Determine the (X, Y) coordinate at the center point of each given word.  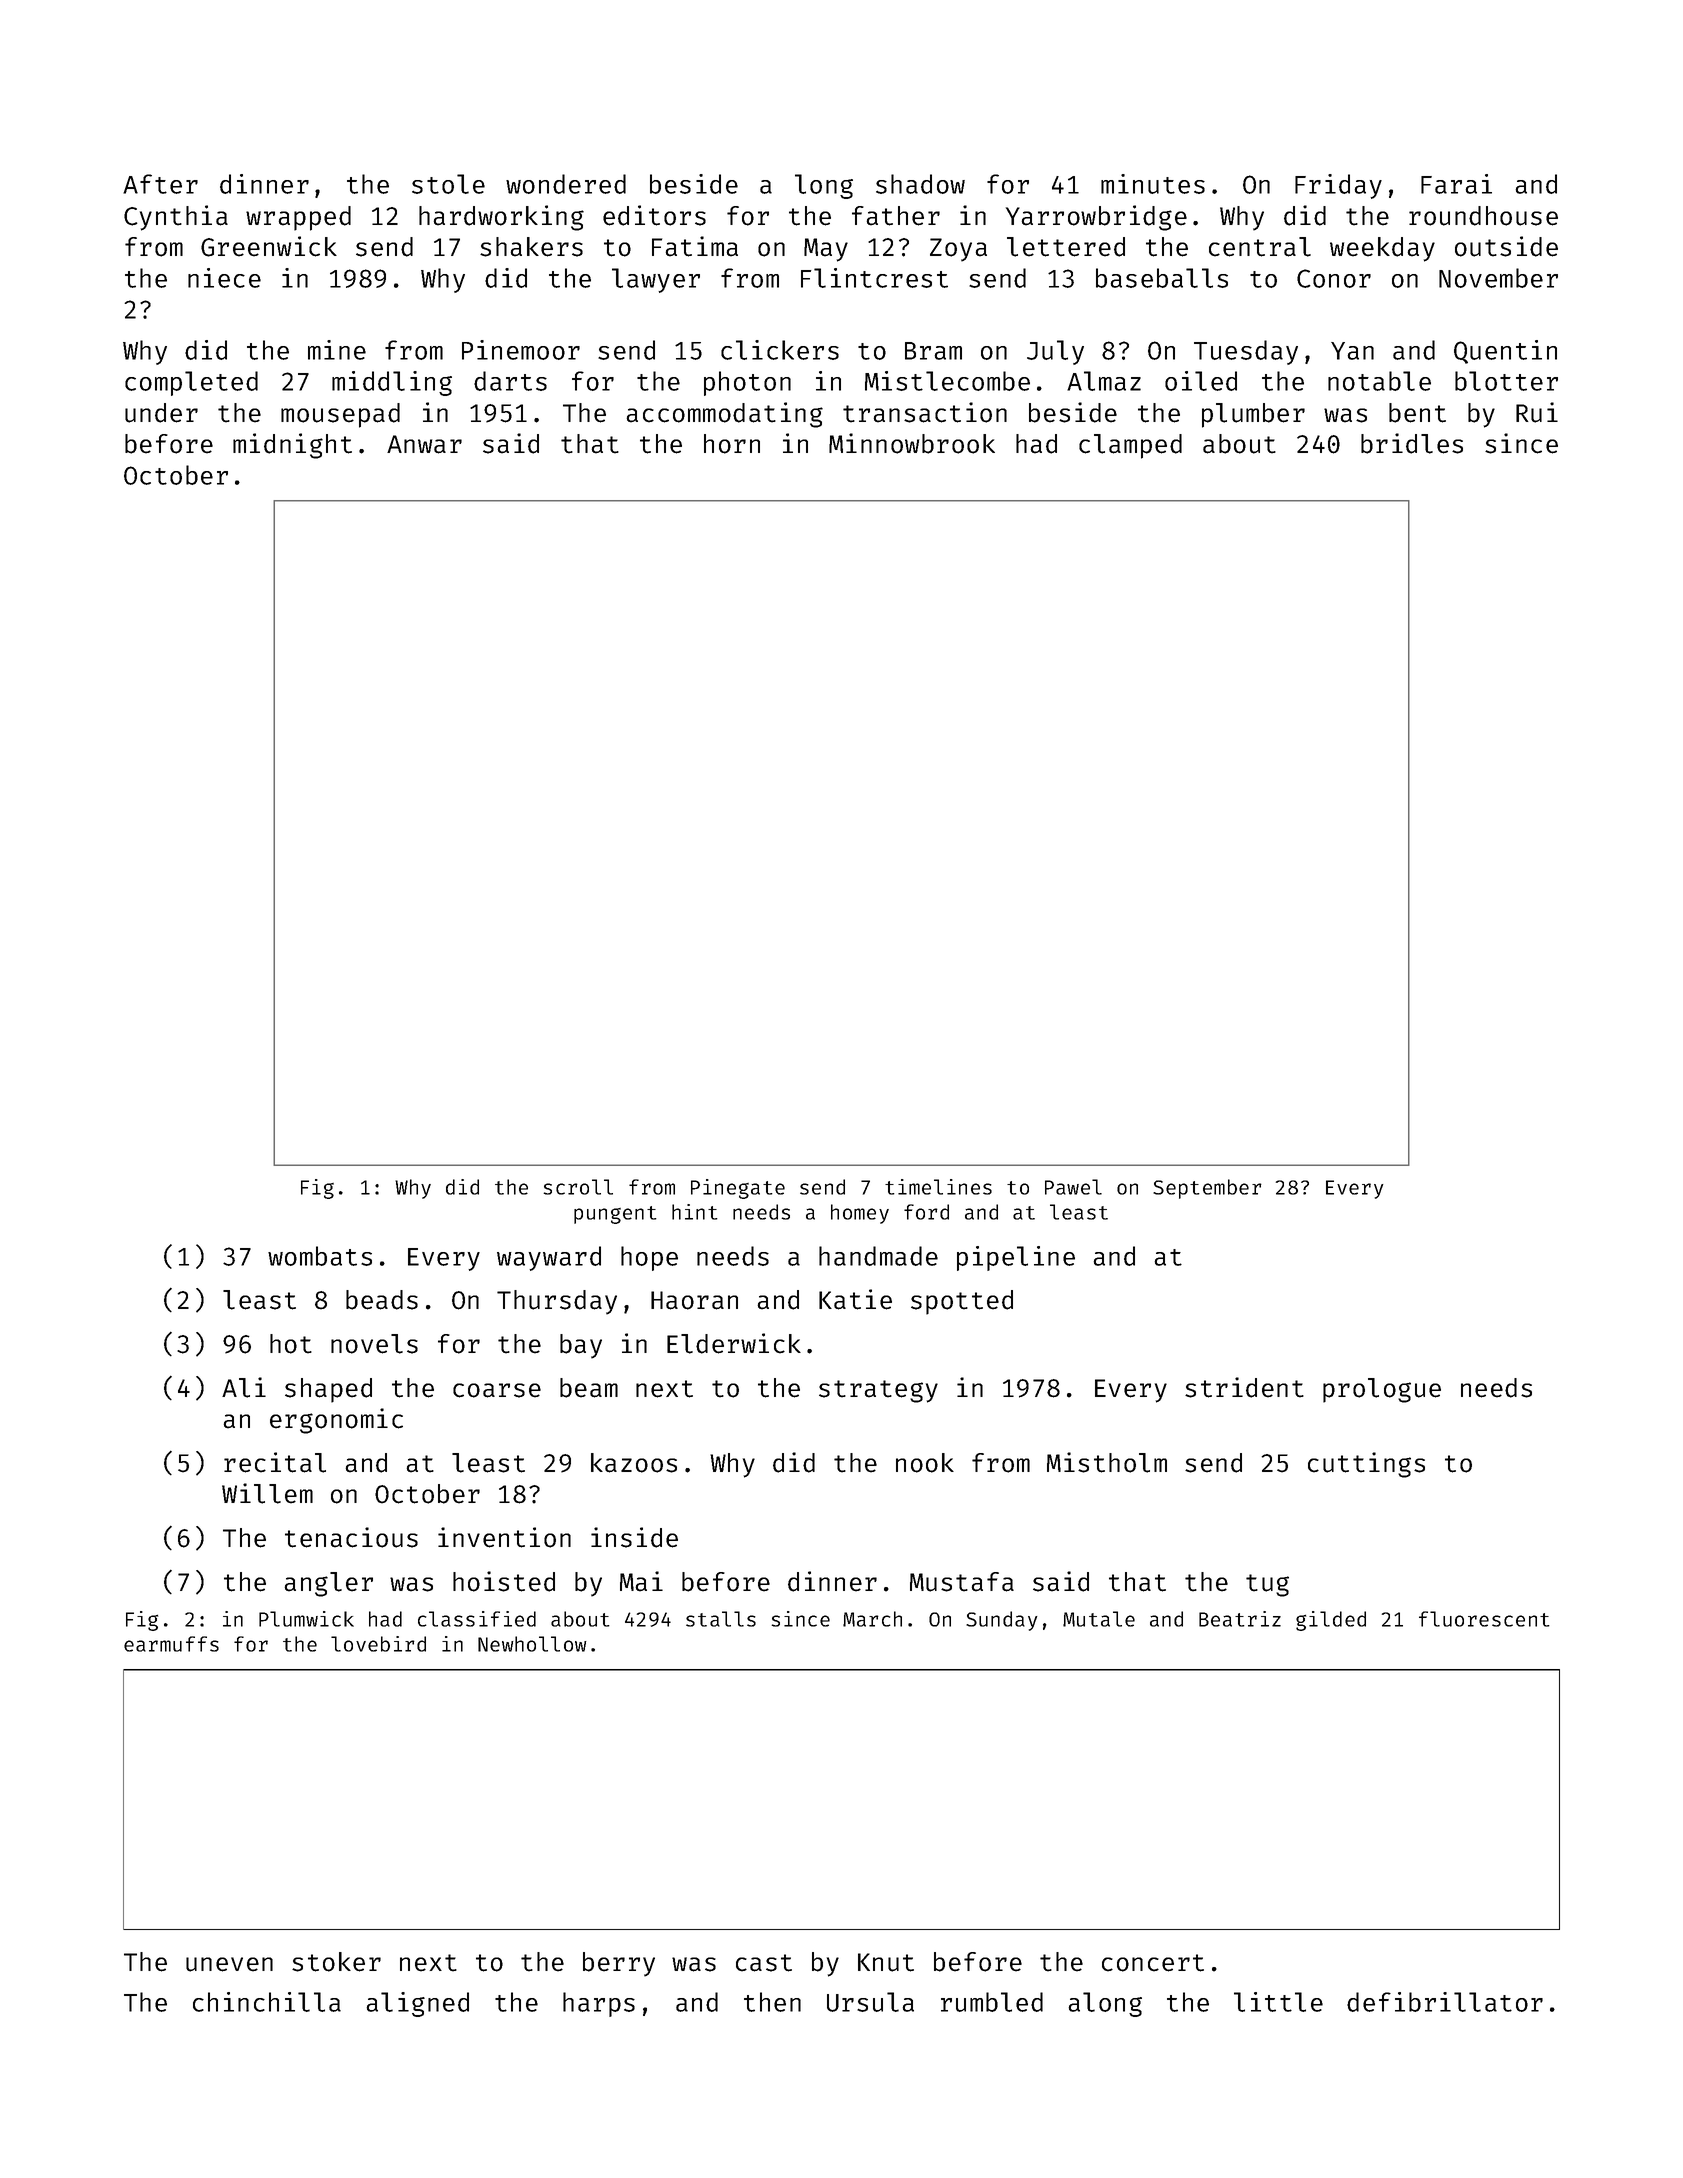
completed (191, 383)
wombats (320, 1256)
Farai (1456, 184)
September (1207, 1189)
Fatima (695, 246)
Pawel (1073, 1187)
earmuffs (171, 1644)
